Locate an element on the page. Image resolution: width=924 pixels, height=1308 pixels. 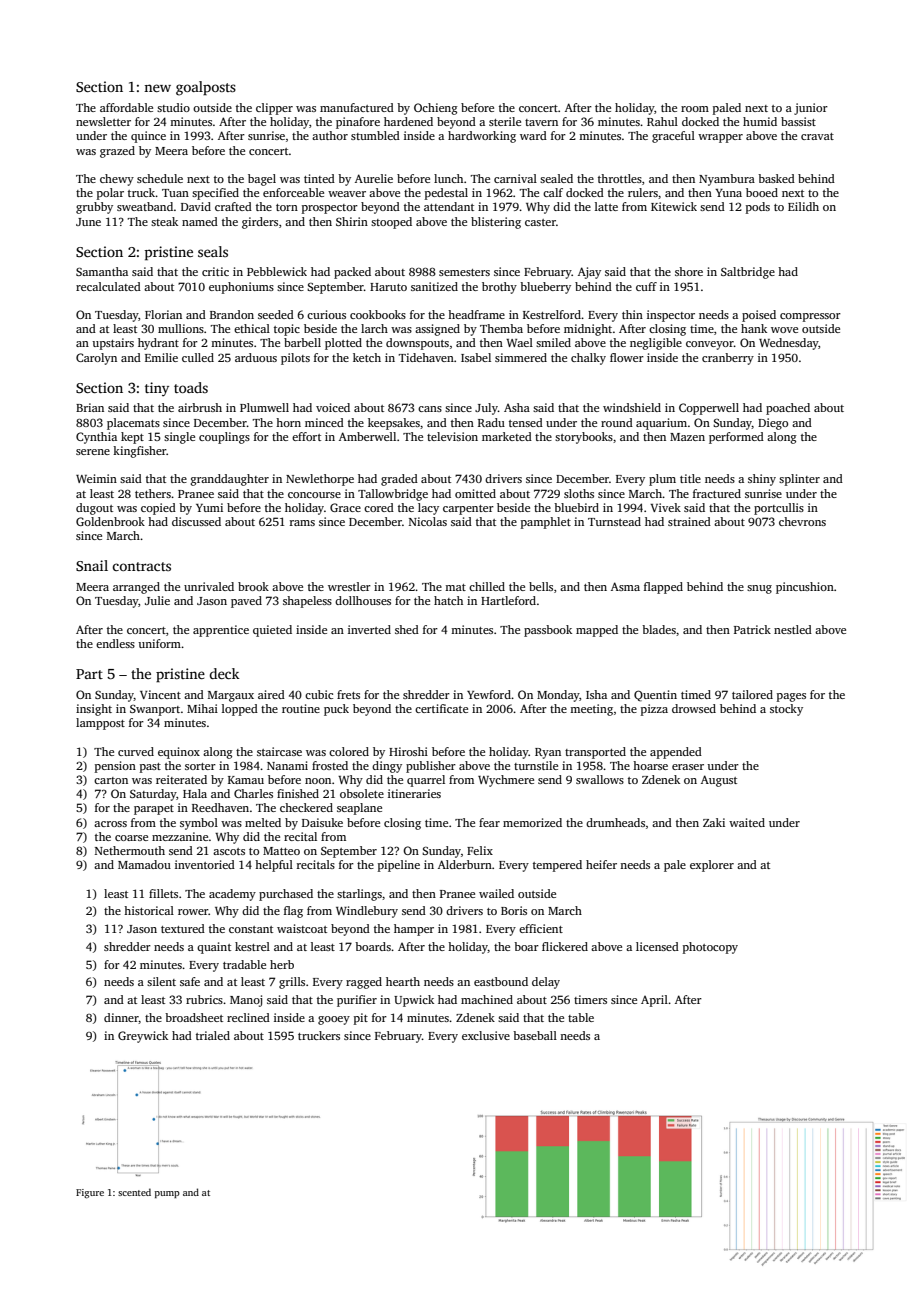
Quentin is located at coordinates (655, 696).
